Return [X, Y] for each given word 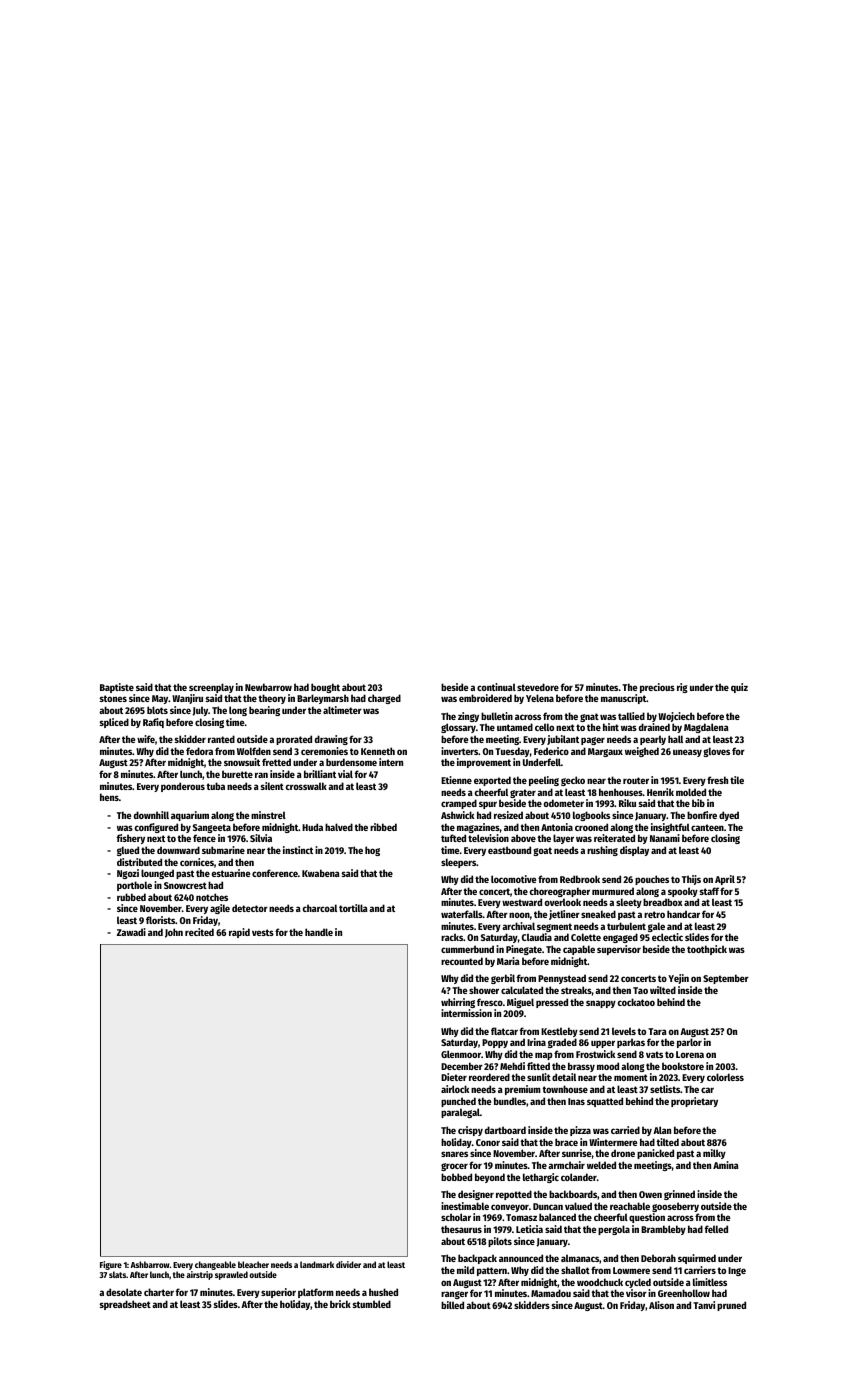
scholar [456, 1217]
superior [278, 1293]
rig [682, 688]
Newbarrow [268, 687]
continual [496, 687]
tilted [667, 1142]
